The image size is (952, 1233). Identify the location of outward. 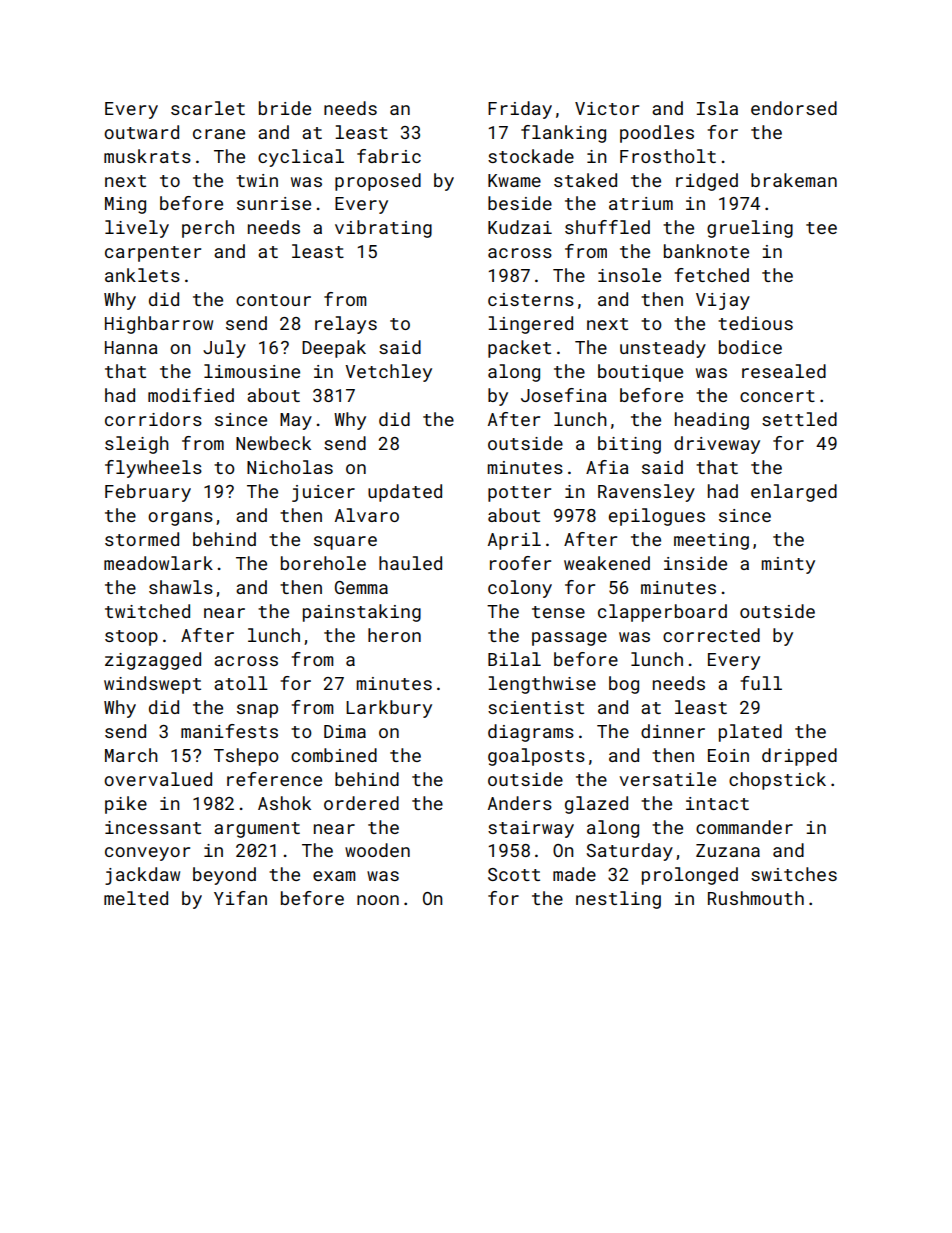
(141, 132).
